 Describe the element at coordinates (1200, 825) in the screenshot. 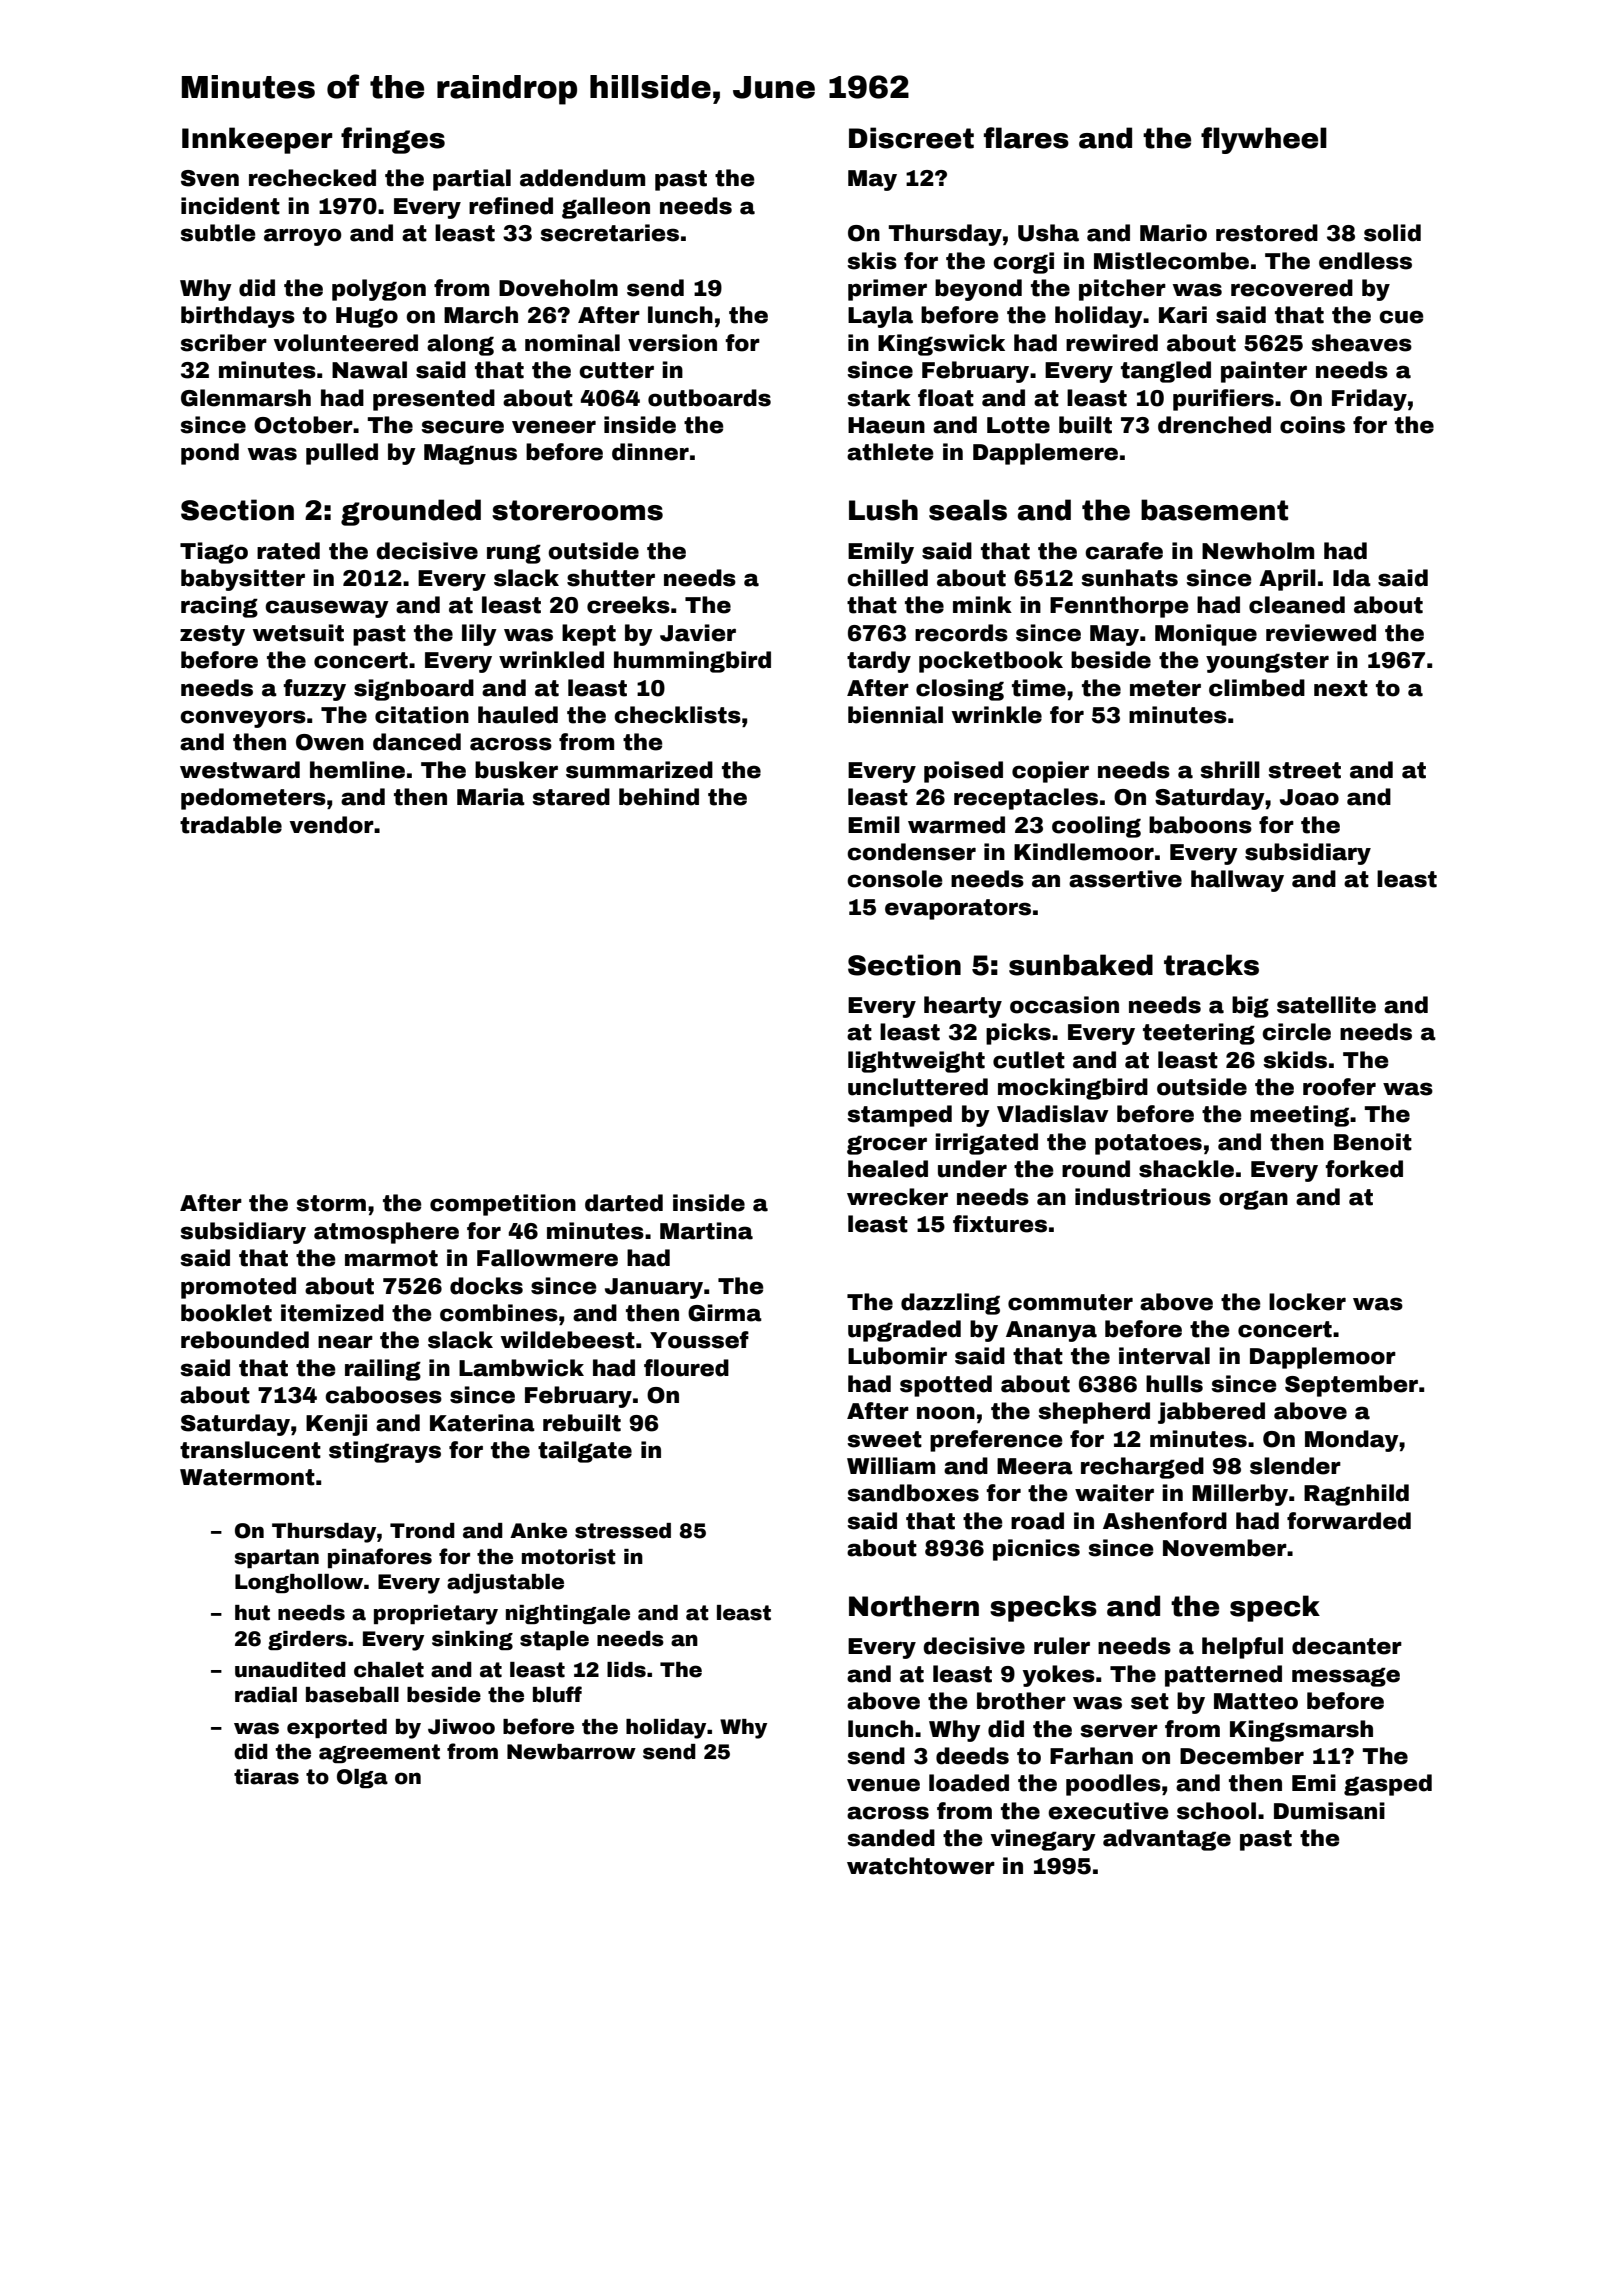

I see `baboons` at that location.
